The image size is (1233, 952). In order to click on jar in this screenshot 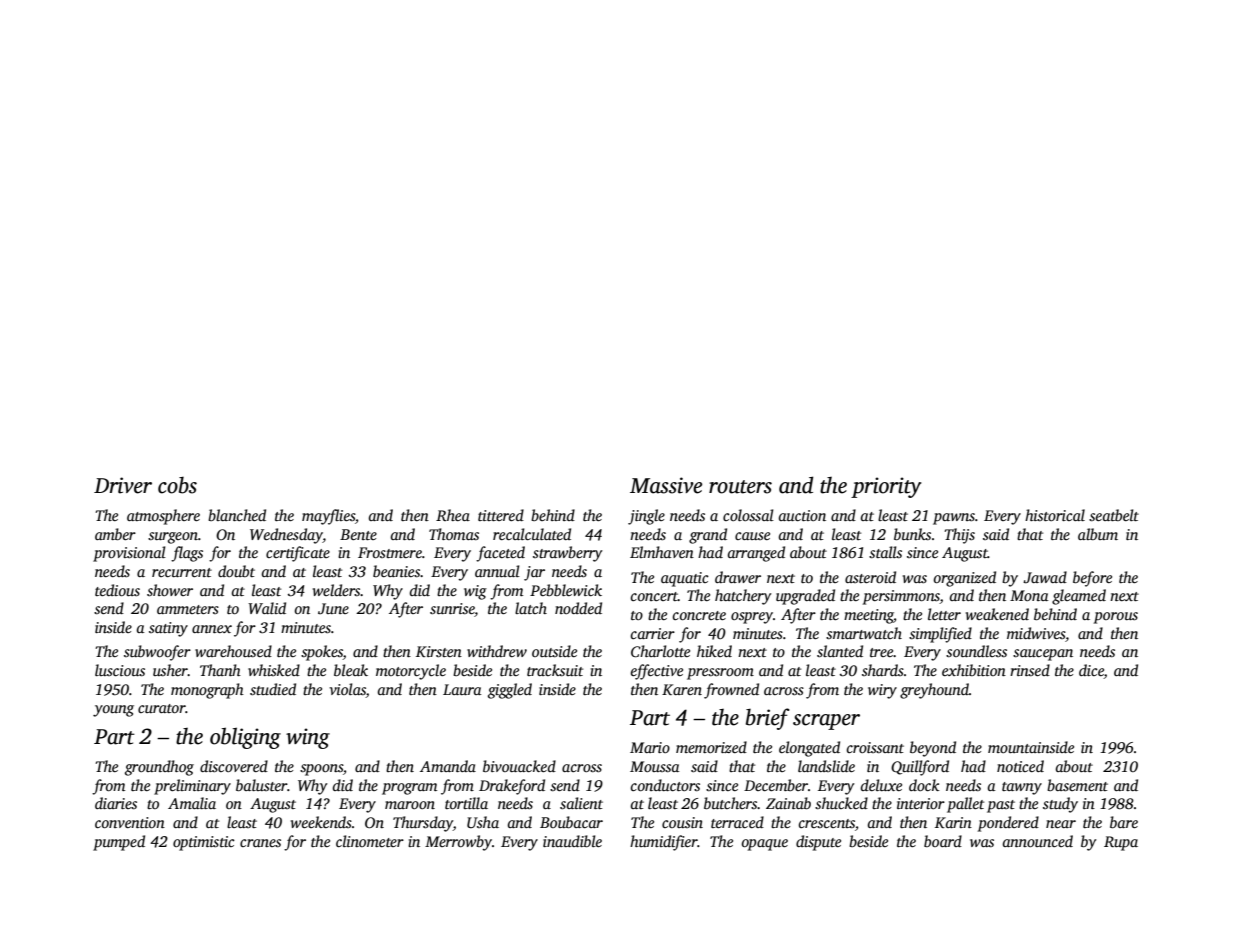, I will do `click(534, 573)`.
